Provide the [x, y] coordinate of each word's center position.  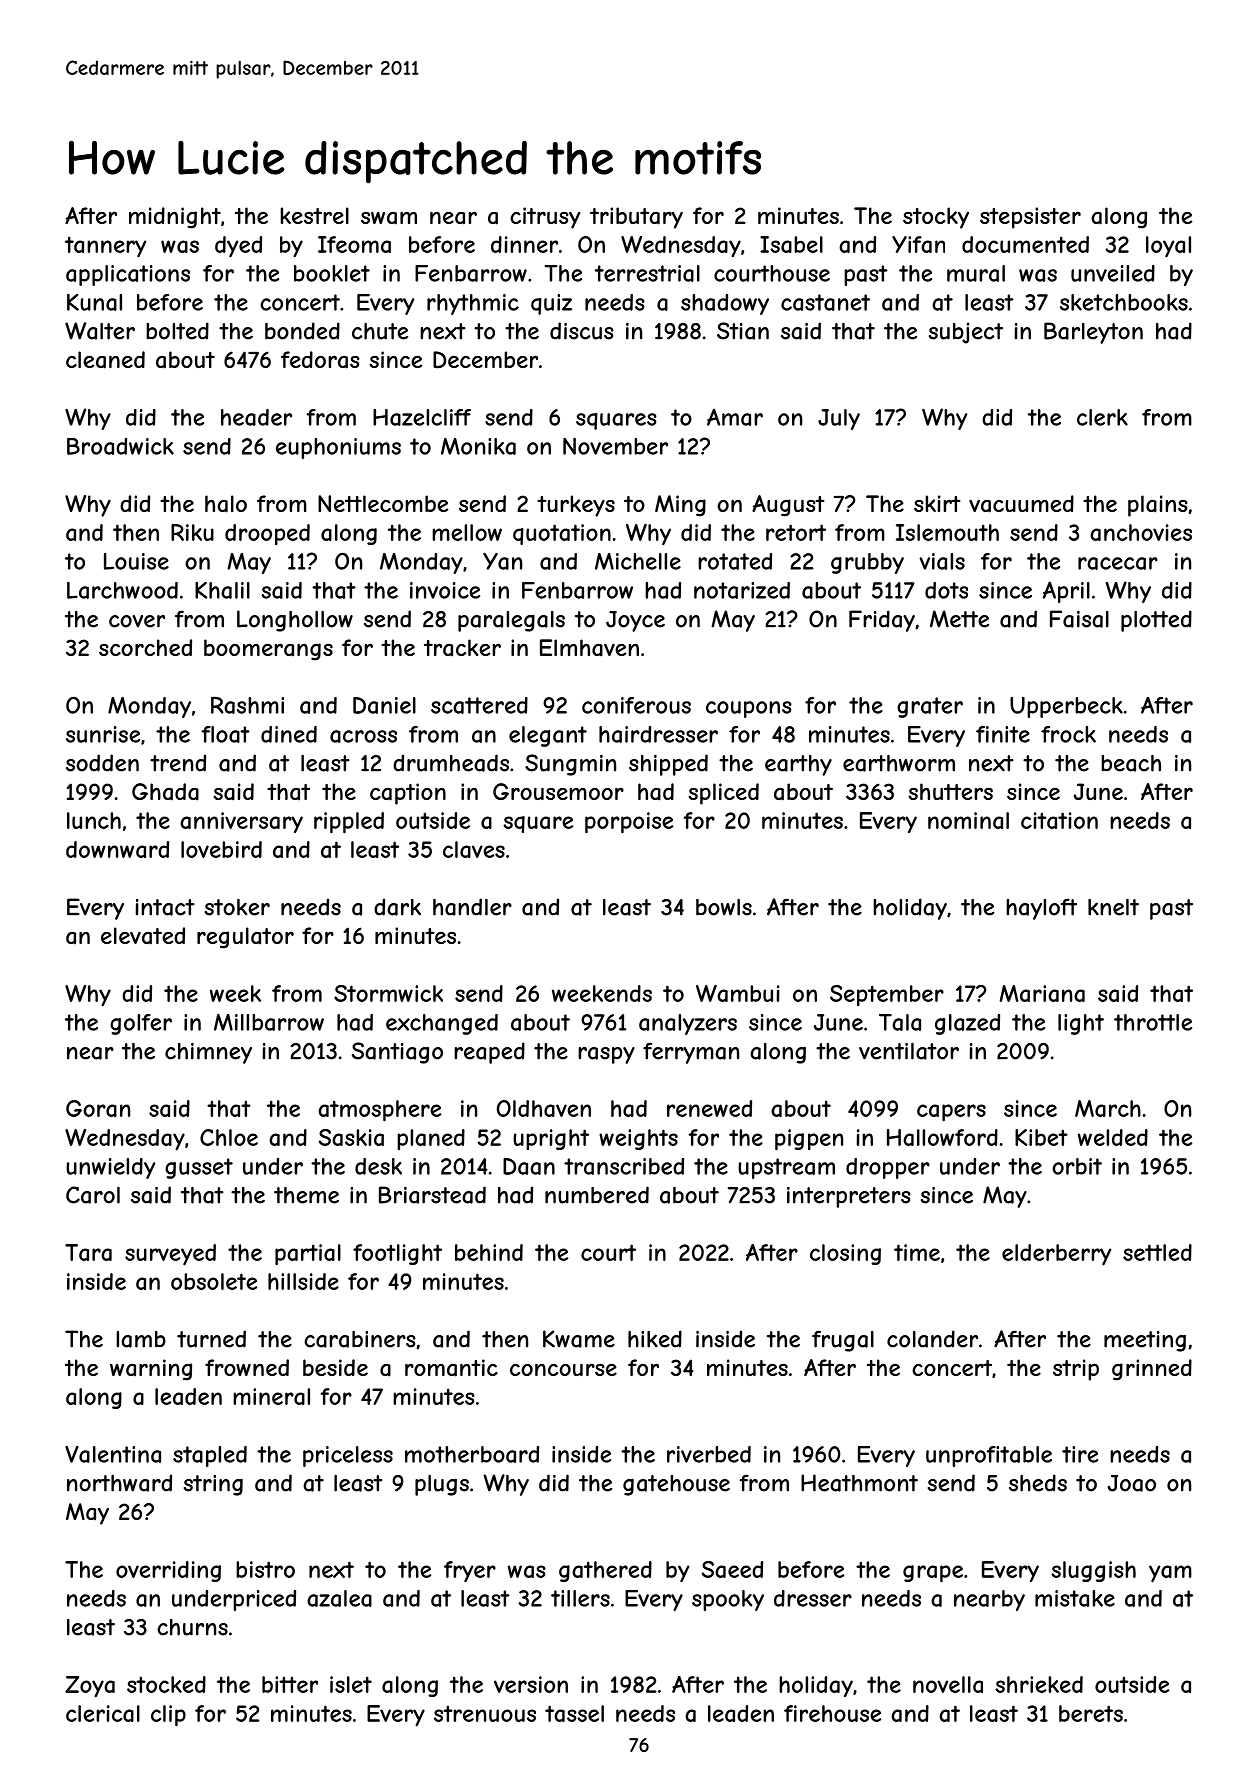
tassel [574, 1713]
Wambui [738, 993]
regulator [245, 938]
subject [966, 333]
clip [168, 1715]
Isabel [791, 244]
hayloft [1041, 909]
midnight [175, 218]
